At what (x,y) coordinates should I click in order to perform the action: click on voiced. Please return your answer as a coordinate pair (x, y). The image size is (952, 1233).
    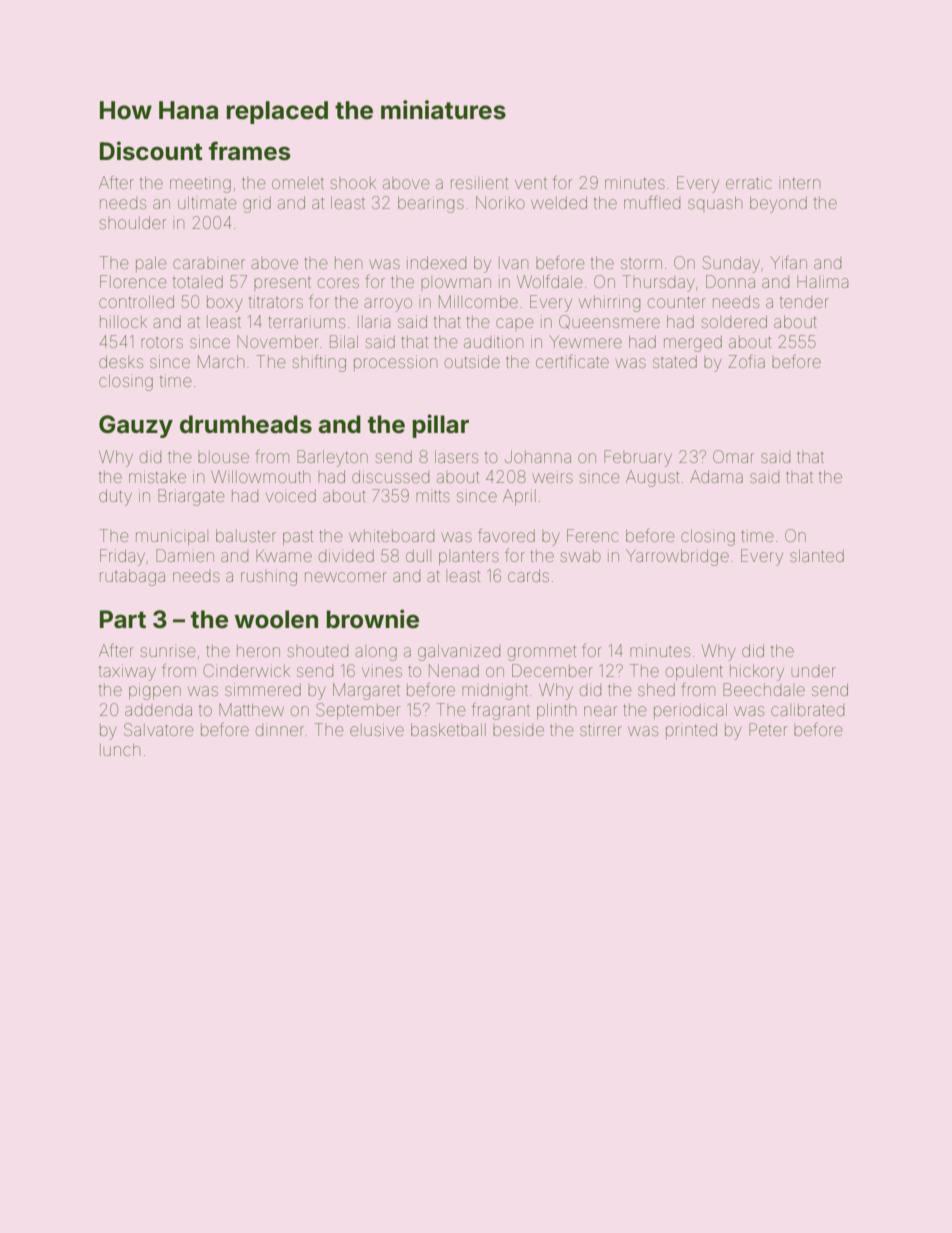
    Looking at the image, I should click on (291, 495).
